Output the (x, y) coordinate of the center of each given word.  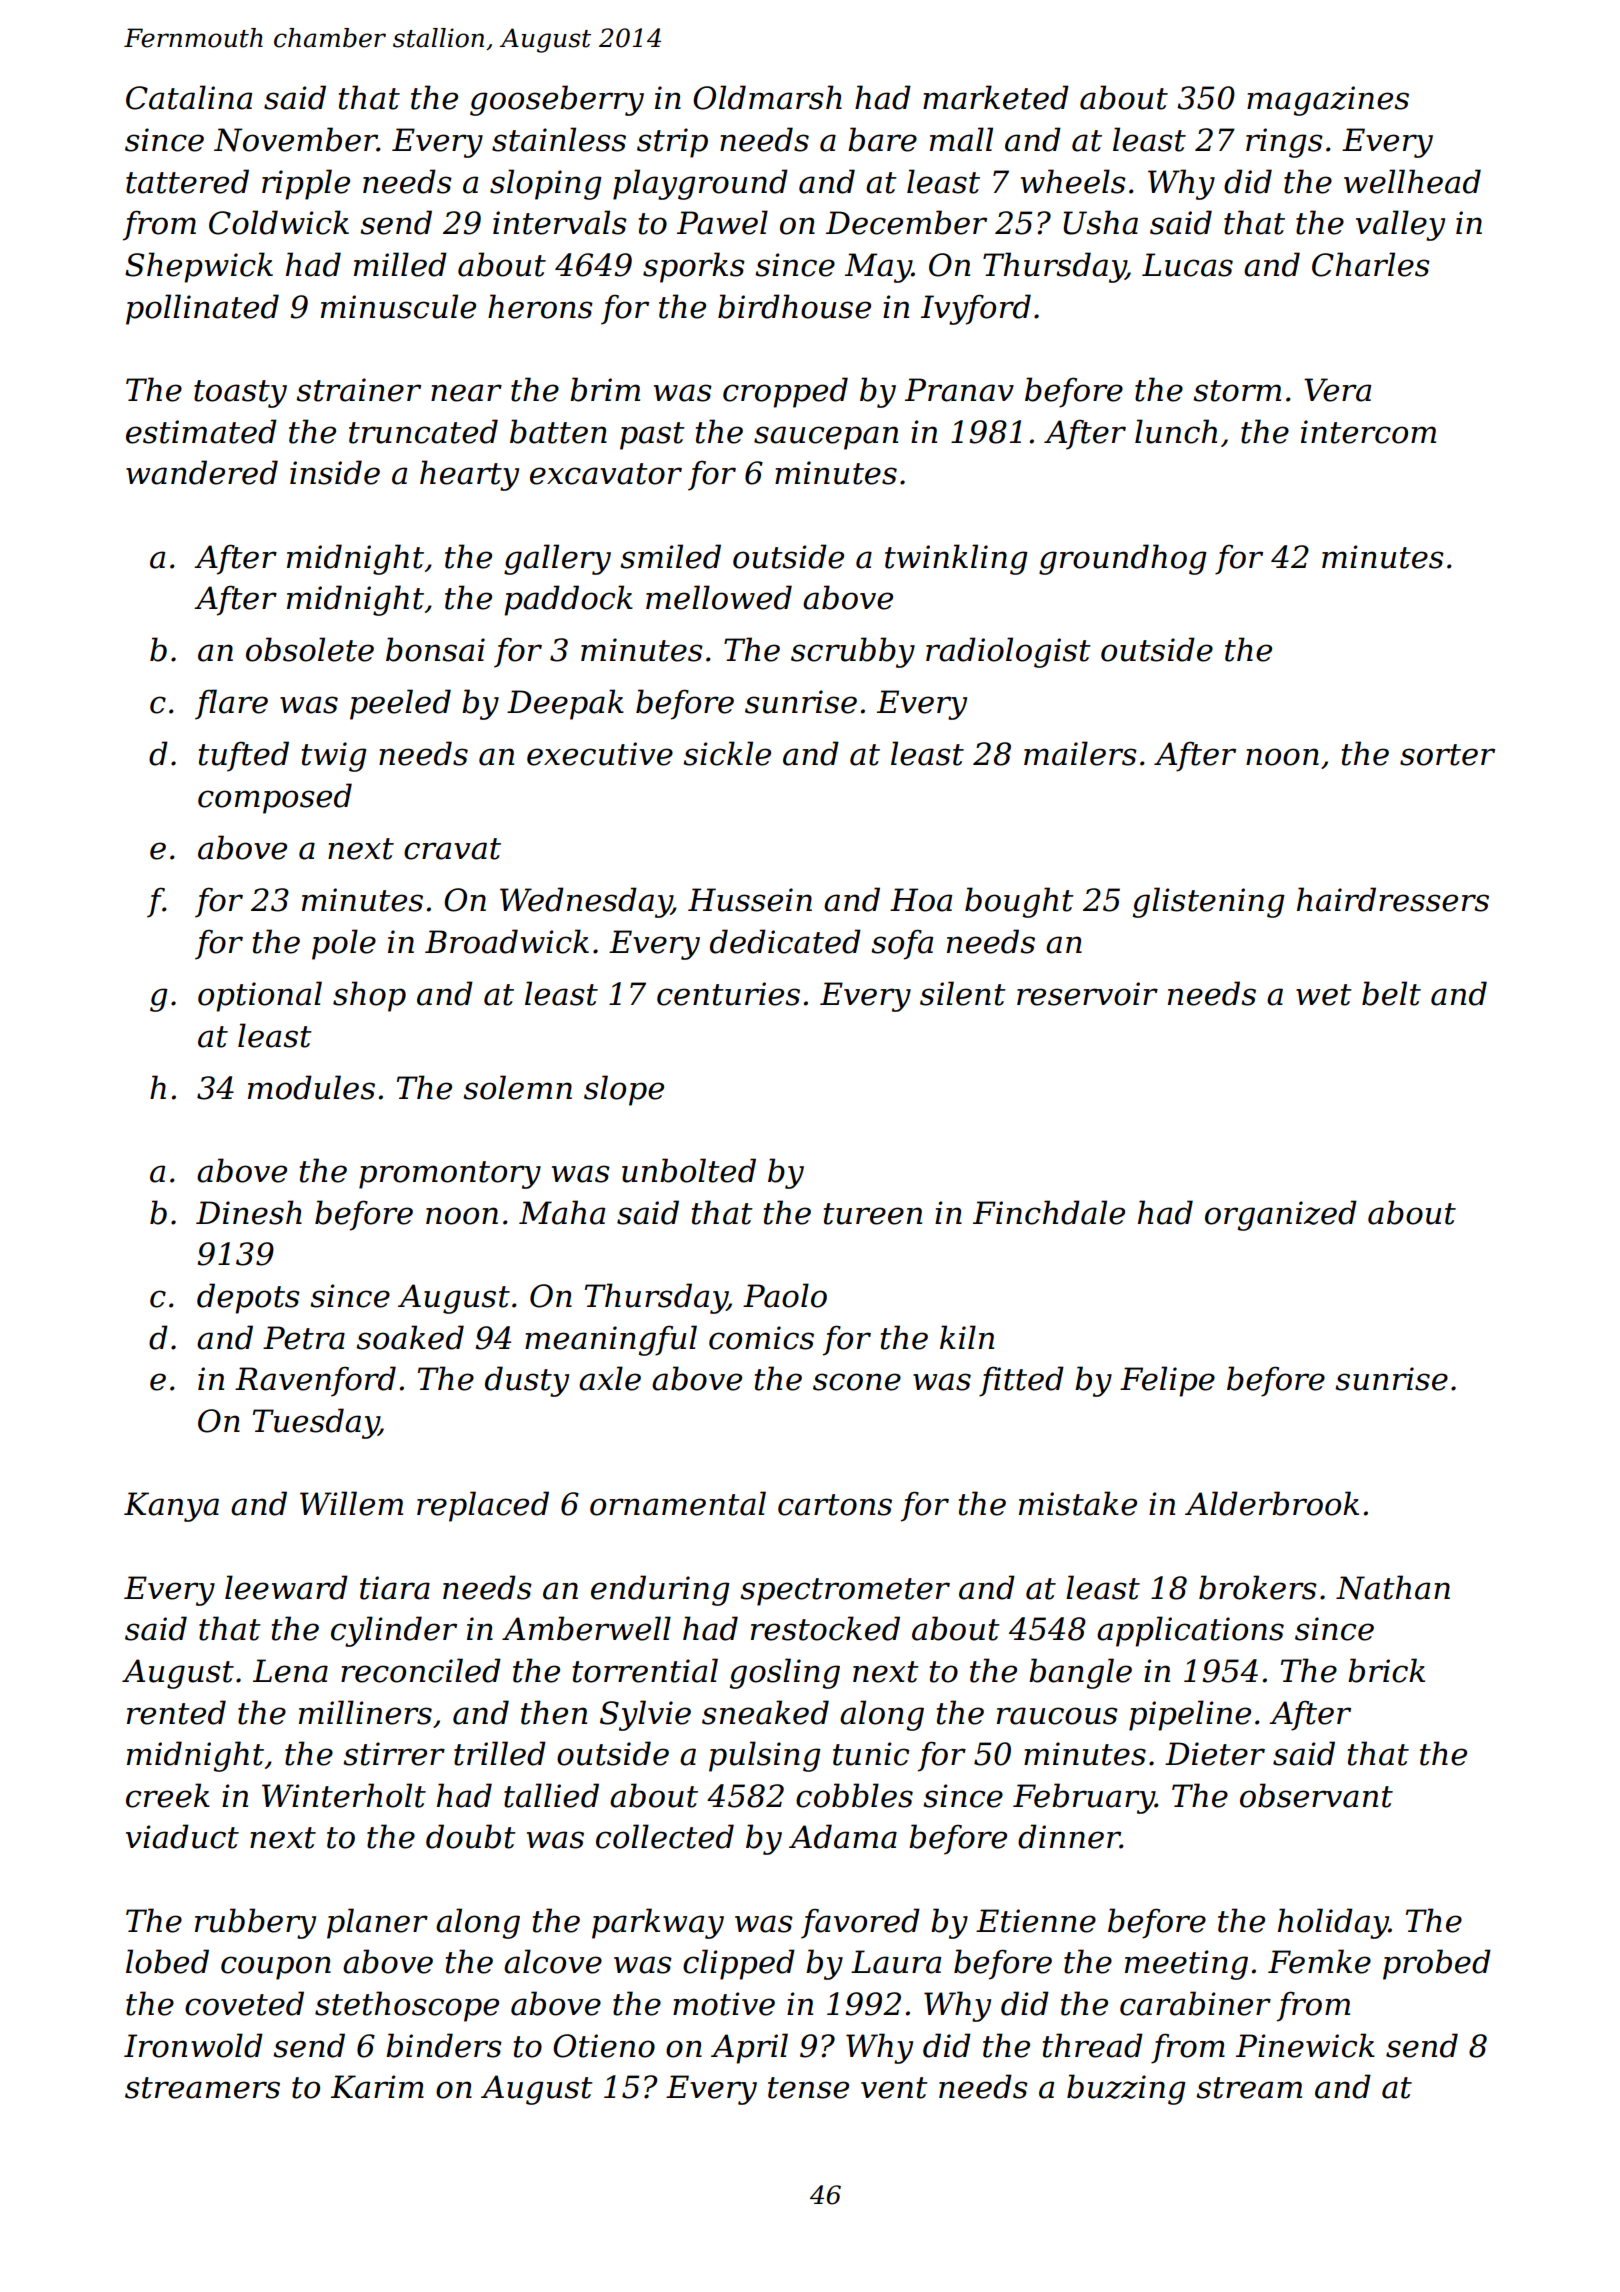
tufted (244, 756)
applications (1190, 1631)
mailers (1080, 753)
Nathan (1393, 1587)
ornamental (678, 1503)
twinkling (956, 559)
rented (176, 1712)
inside (335, 472)
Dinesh (249, 1212)
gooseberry (557, 100)
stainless (559, 139)
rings (1284, 143)
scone (857, 1382)
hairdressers (1393, 899)
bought (1019, 902)
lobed (167, 1961)
